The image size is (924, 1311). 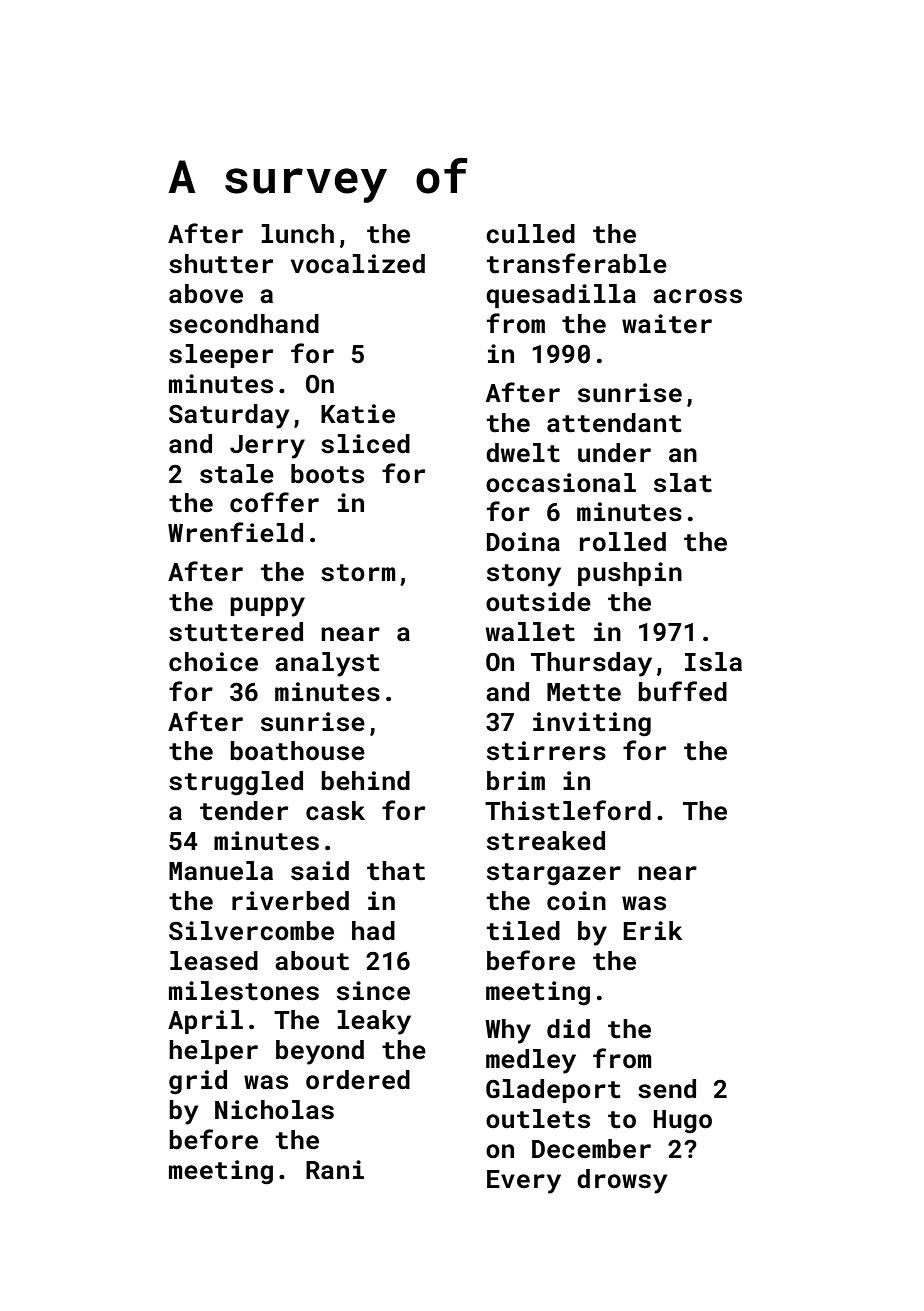 I want to click on vocalized, so click(x=358, y=264).
